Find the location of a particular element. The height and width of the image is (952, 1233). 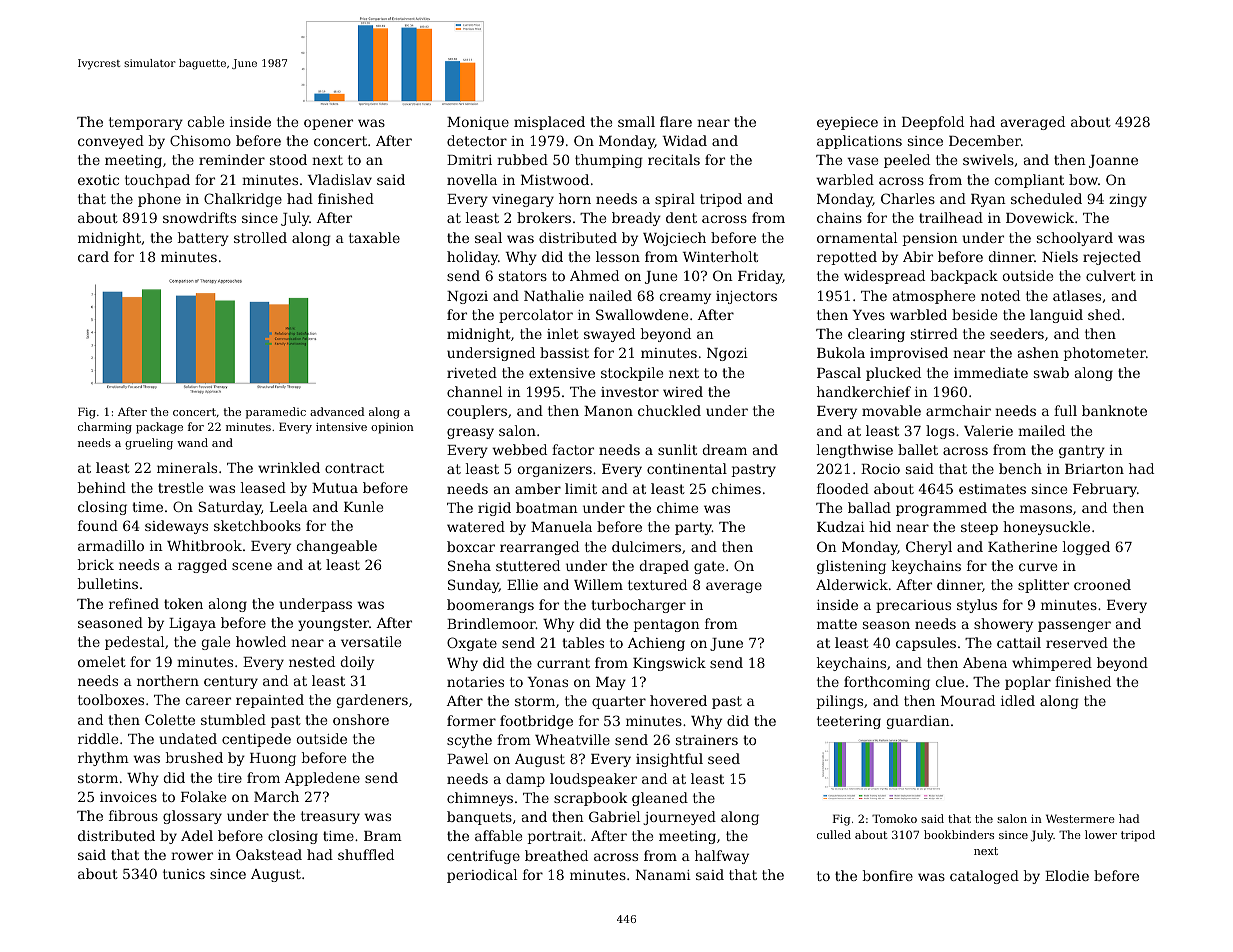

boomerangs is located at coordinates (490, 606).
